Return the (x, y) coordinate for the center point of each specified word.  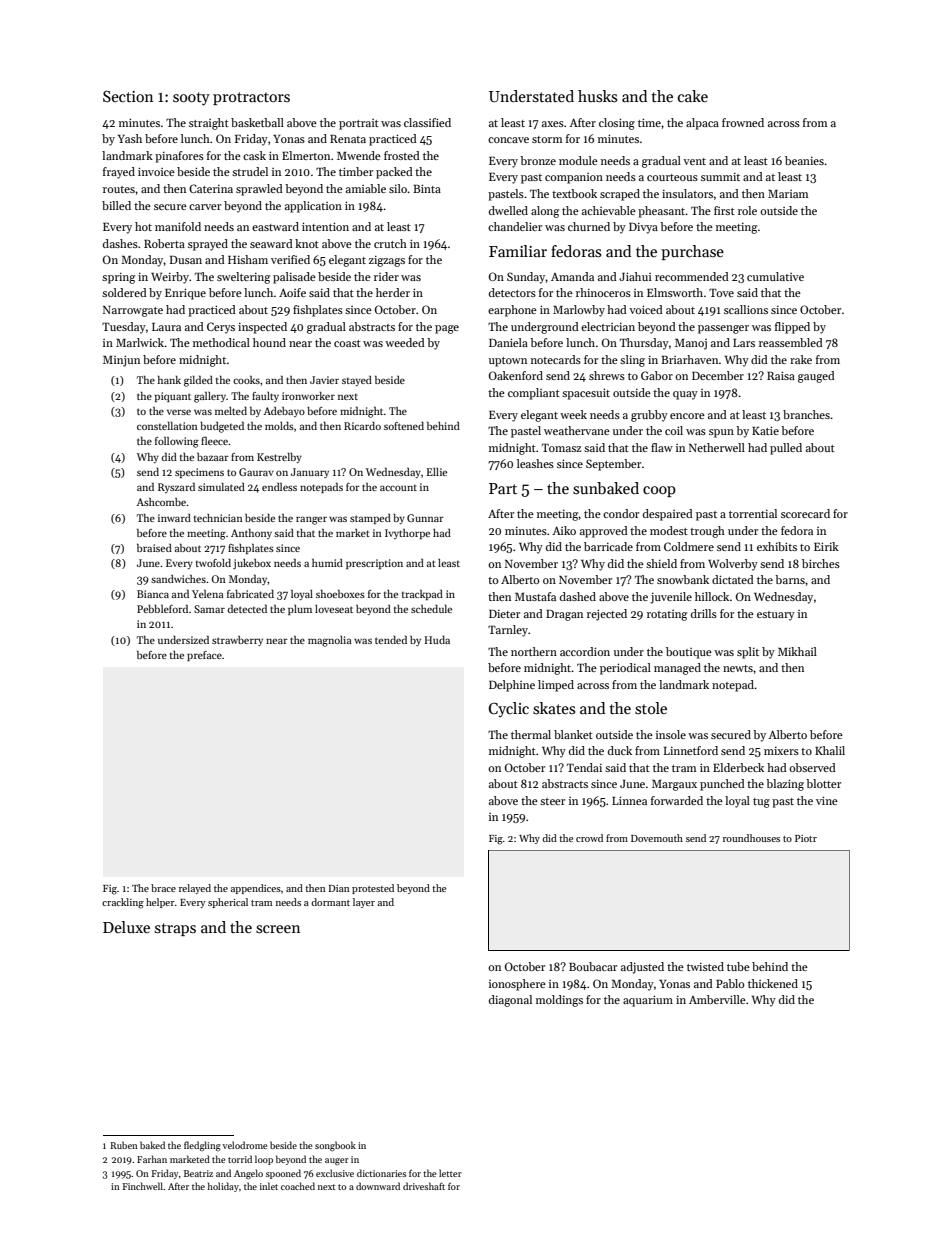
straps (175, 929)
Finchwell (142, 1186)
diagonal (510, 1001)
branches (806, 414)
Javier (324, 380)
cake (693, 96)
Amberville (717, 999)
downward (378, 1186)
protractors (251, 98)
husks (597, 96)
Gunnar (425, 518)
